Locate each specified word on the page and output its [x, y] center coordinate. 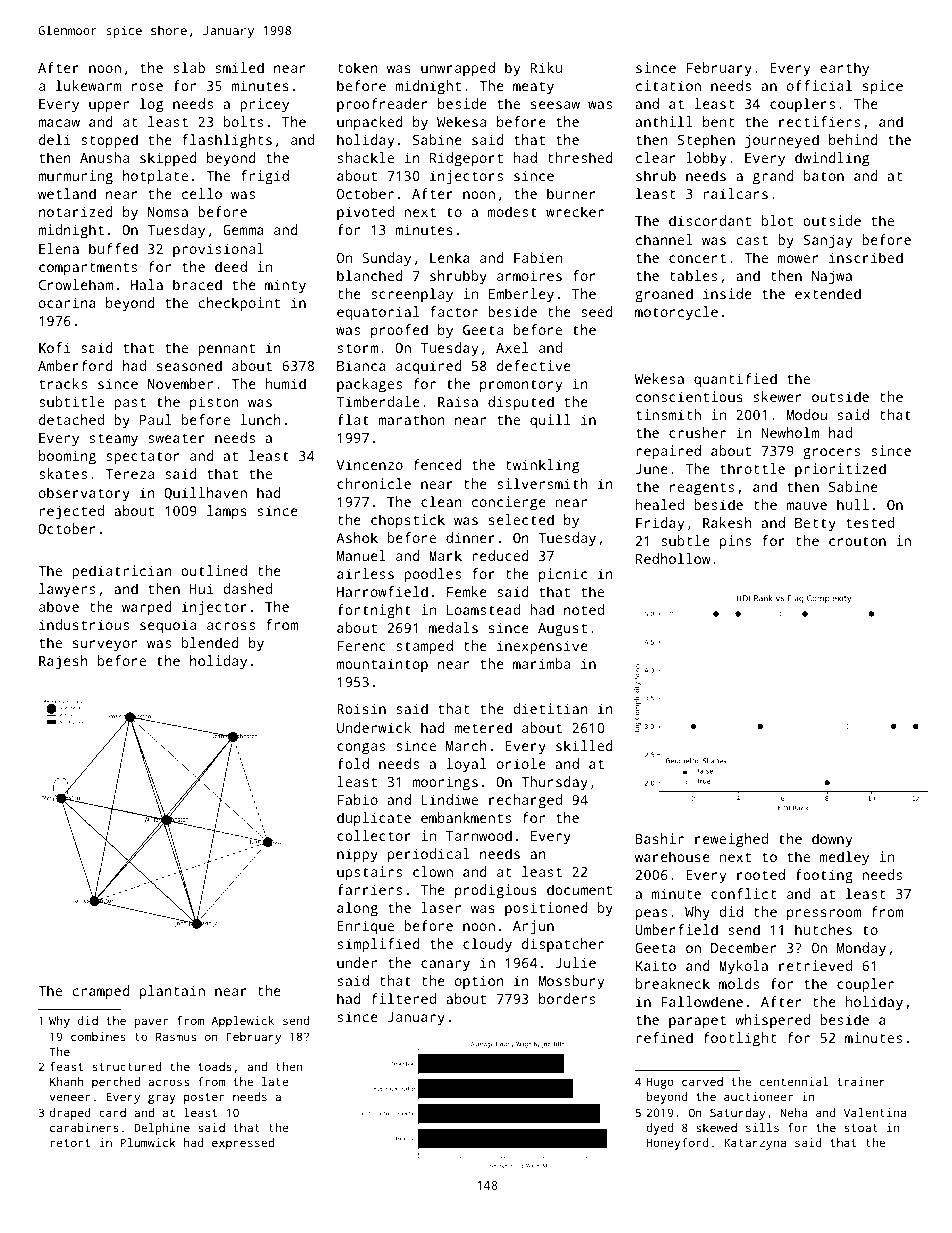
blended [210, 642]
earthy [844, 69]
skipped [168, 159]
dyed [660, 1129]
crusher [697, 432]
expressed [243, 1144]
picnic [563, 575]
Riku [546, 67]
